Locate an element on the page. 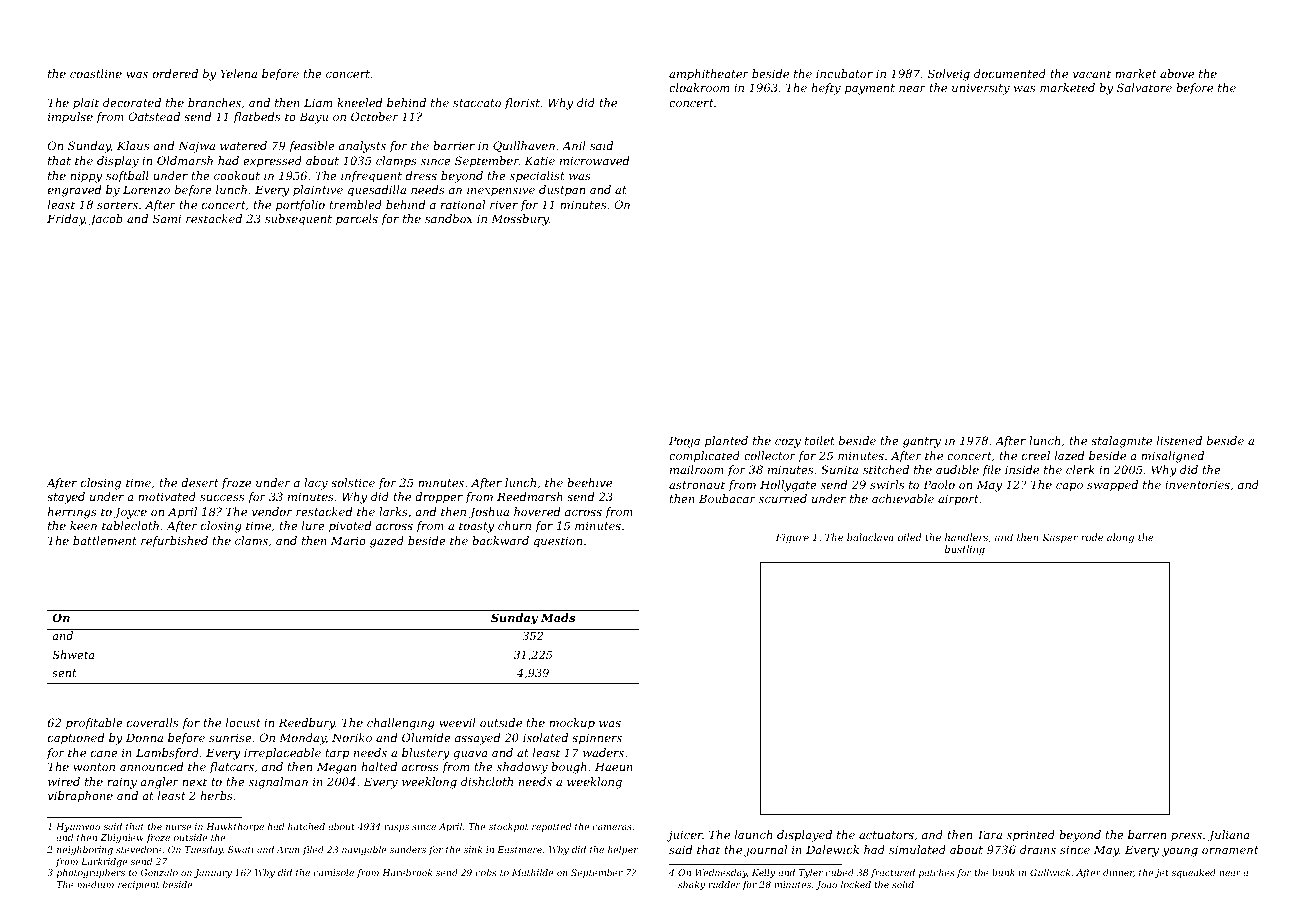 The image size is (1308, 924). amphitheater is located at coordinates (709, 75).
